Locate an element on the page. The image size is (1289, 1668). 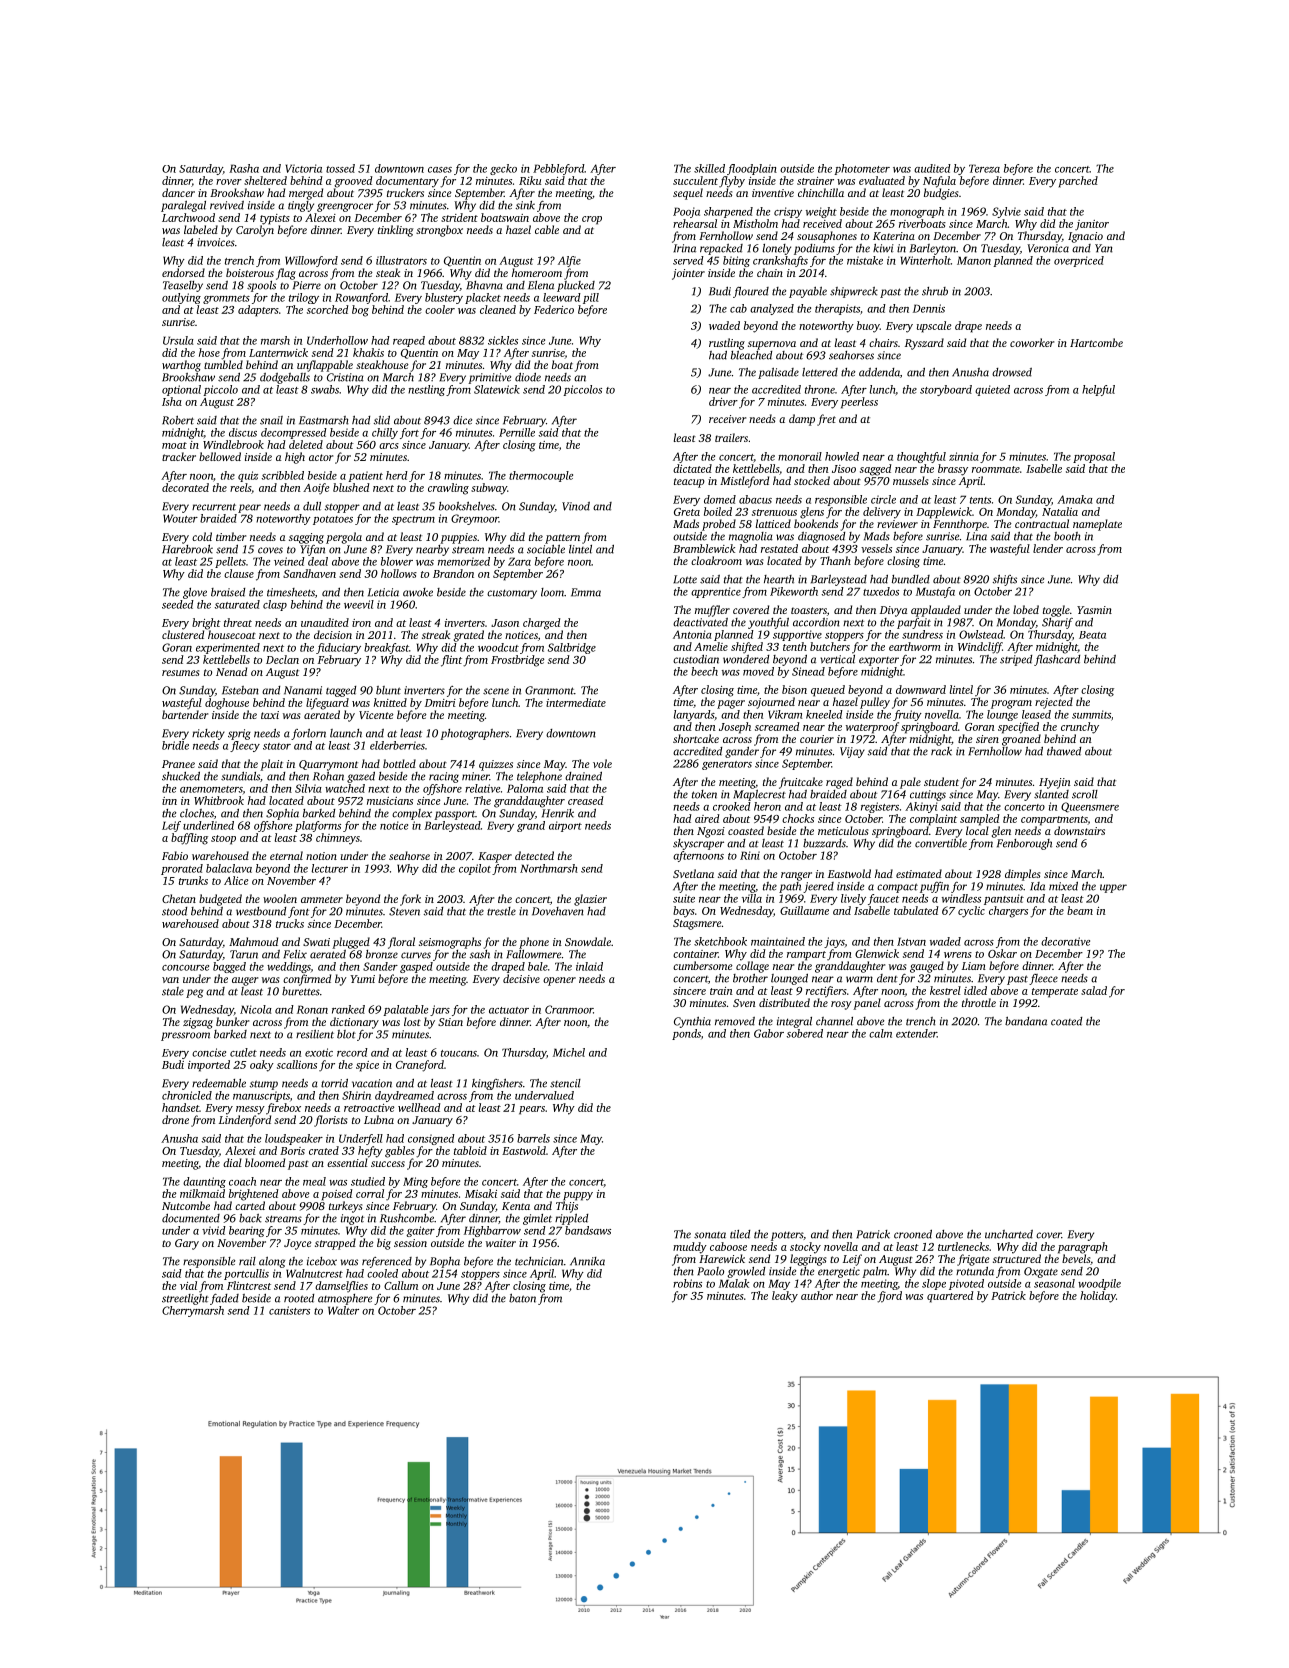
firebox is located at coordinates (283, 1109).
